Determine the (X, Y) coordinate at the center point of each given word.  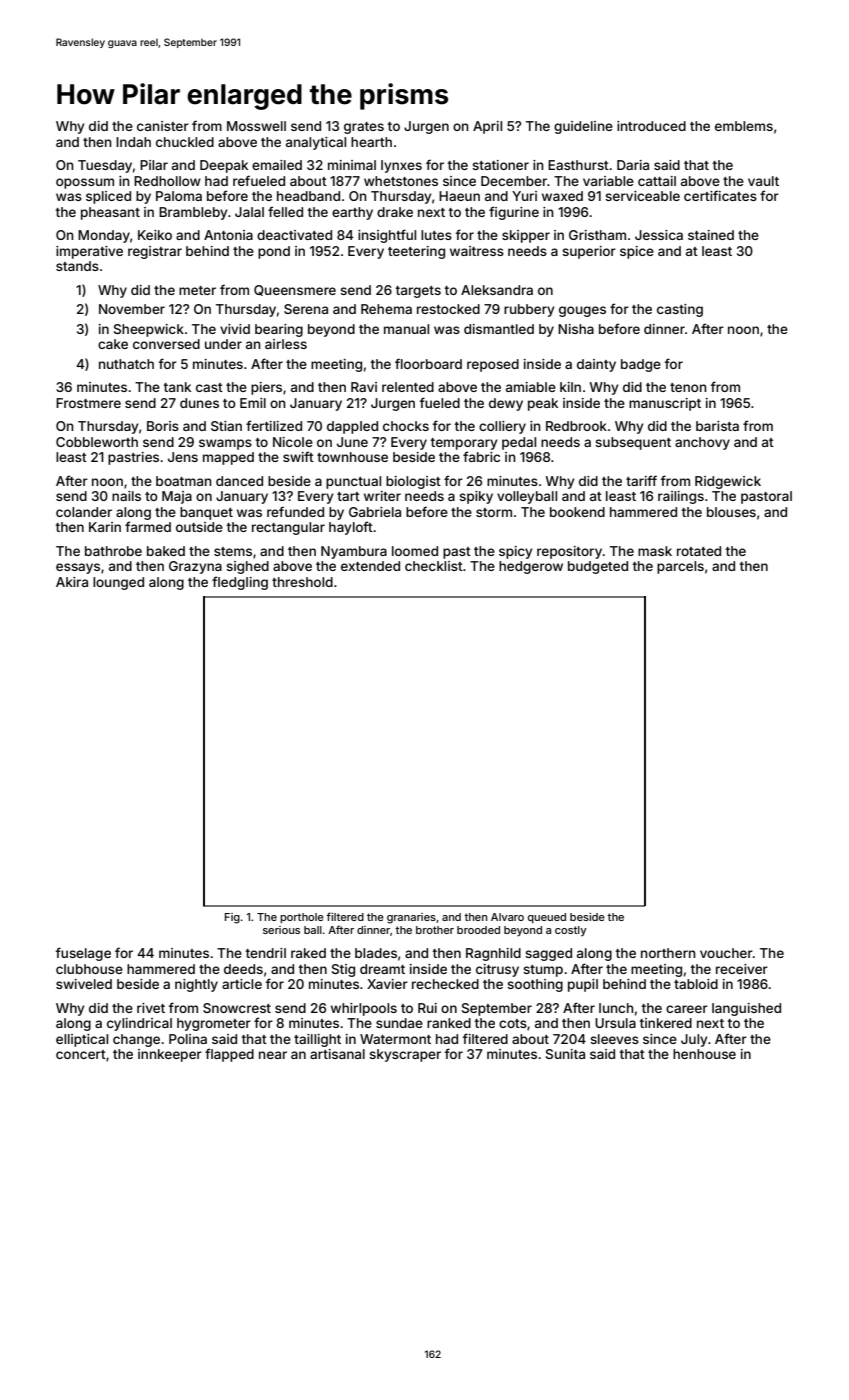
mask (655, 551)
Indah (133, 142)
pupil (583, 985)
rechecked (445, 984)
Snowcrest (237, 1008)
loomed (415, 551)
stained (711, 235)
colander (84, 512)
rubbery (529, 310)
